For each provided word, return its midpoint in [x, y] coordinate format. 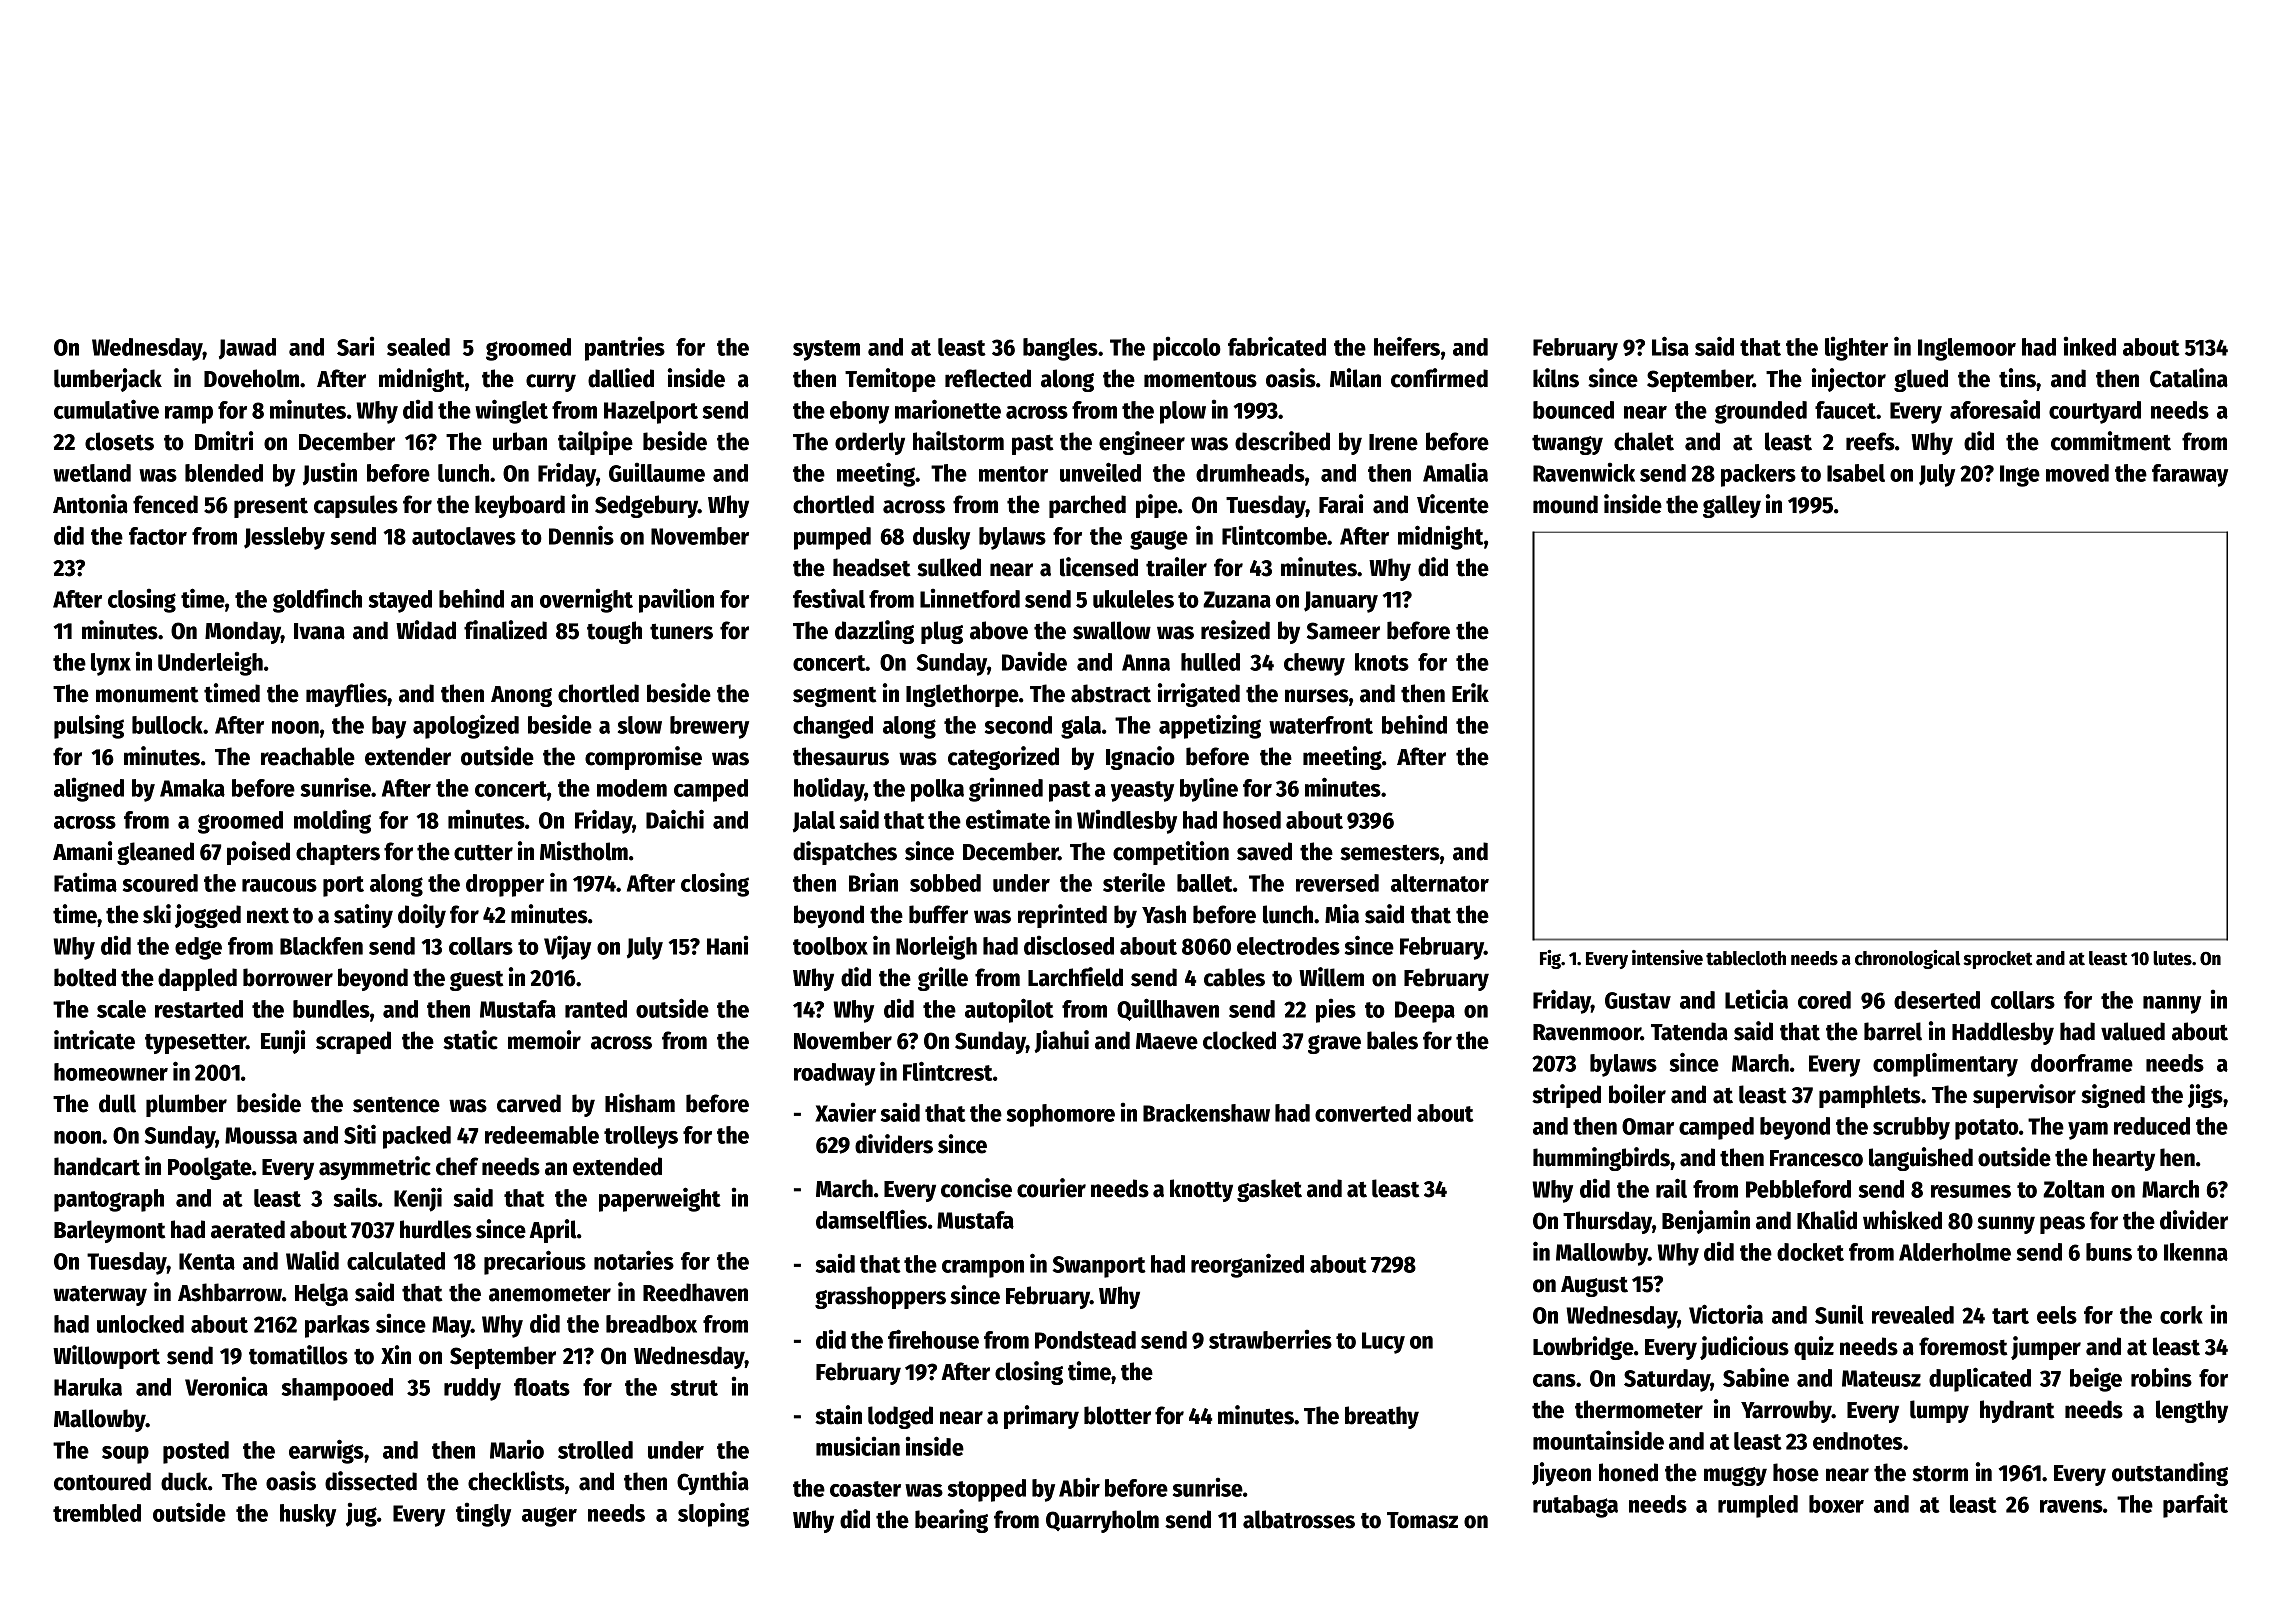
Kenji [418, 1199]
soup [125, 1455]
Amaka [192, 788]
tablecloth [1746, 958]
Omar [1648, 1126]
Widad [426, 630]
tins [2017, 378]
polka [937, 790]
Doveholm [251, 378]
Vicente [1453, 504]
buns [2109, 1252]
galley [1732, 506]
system [826, 350]
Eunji [283, 1042]
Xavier [845, 1112]
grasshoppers [880, 1297]
